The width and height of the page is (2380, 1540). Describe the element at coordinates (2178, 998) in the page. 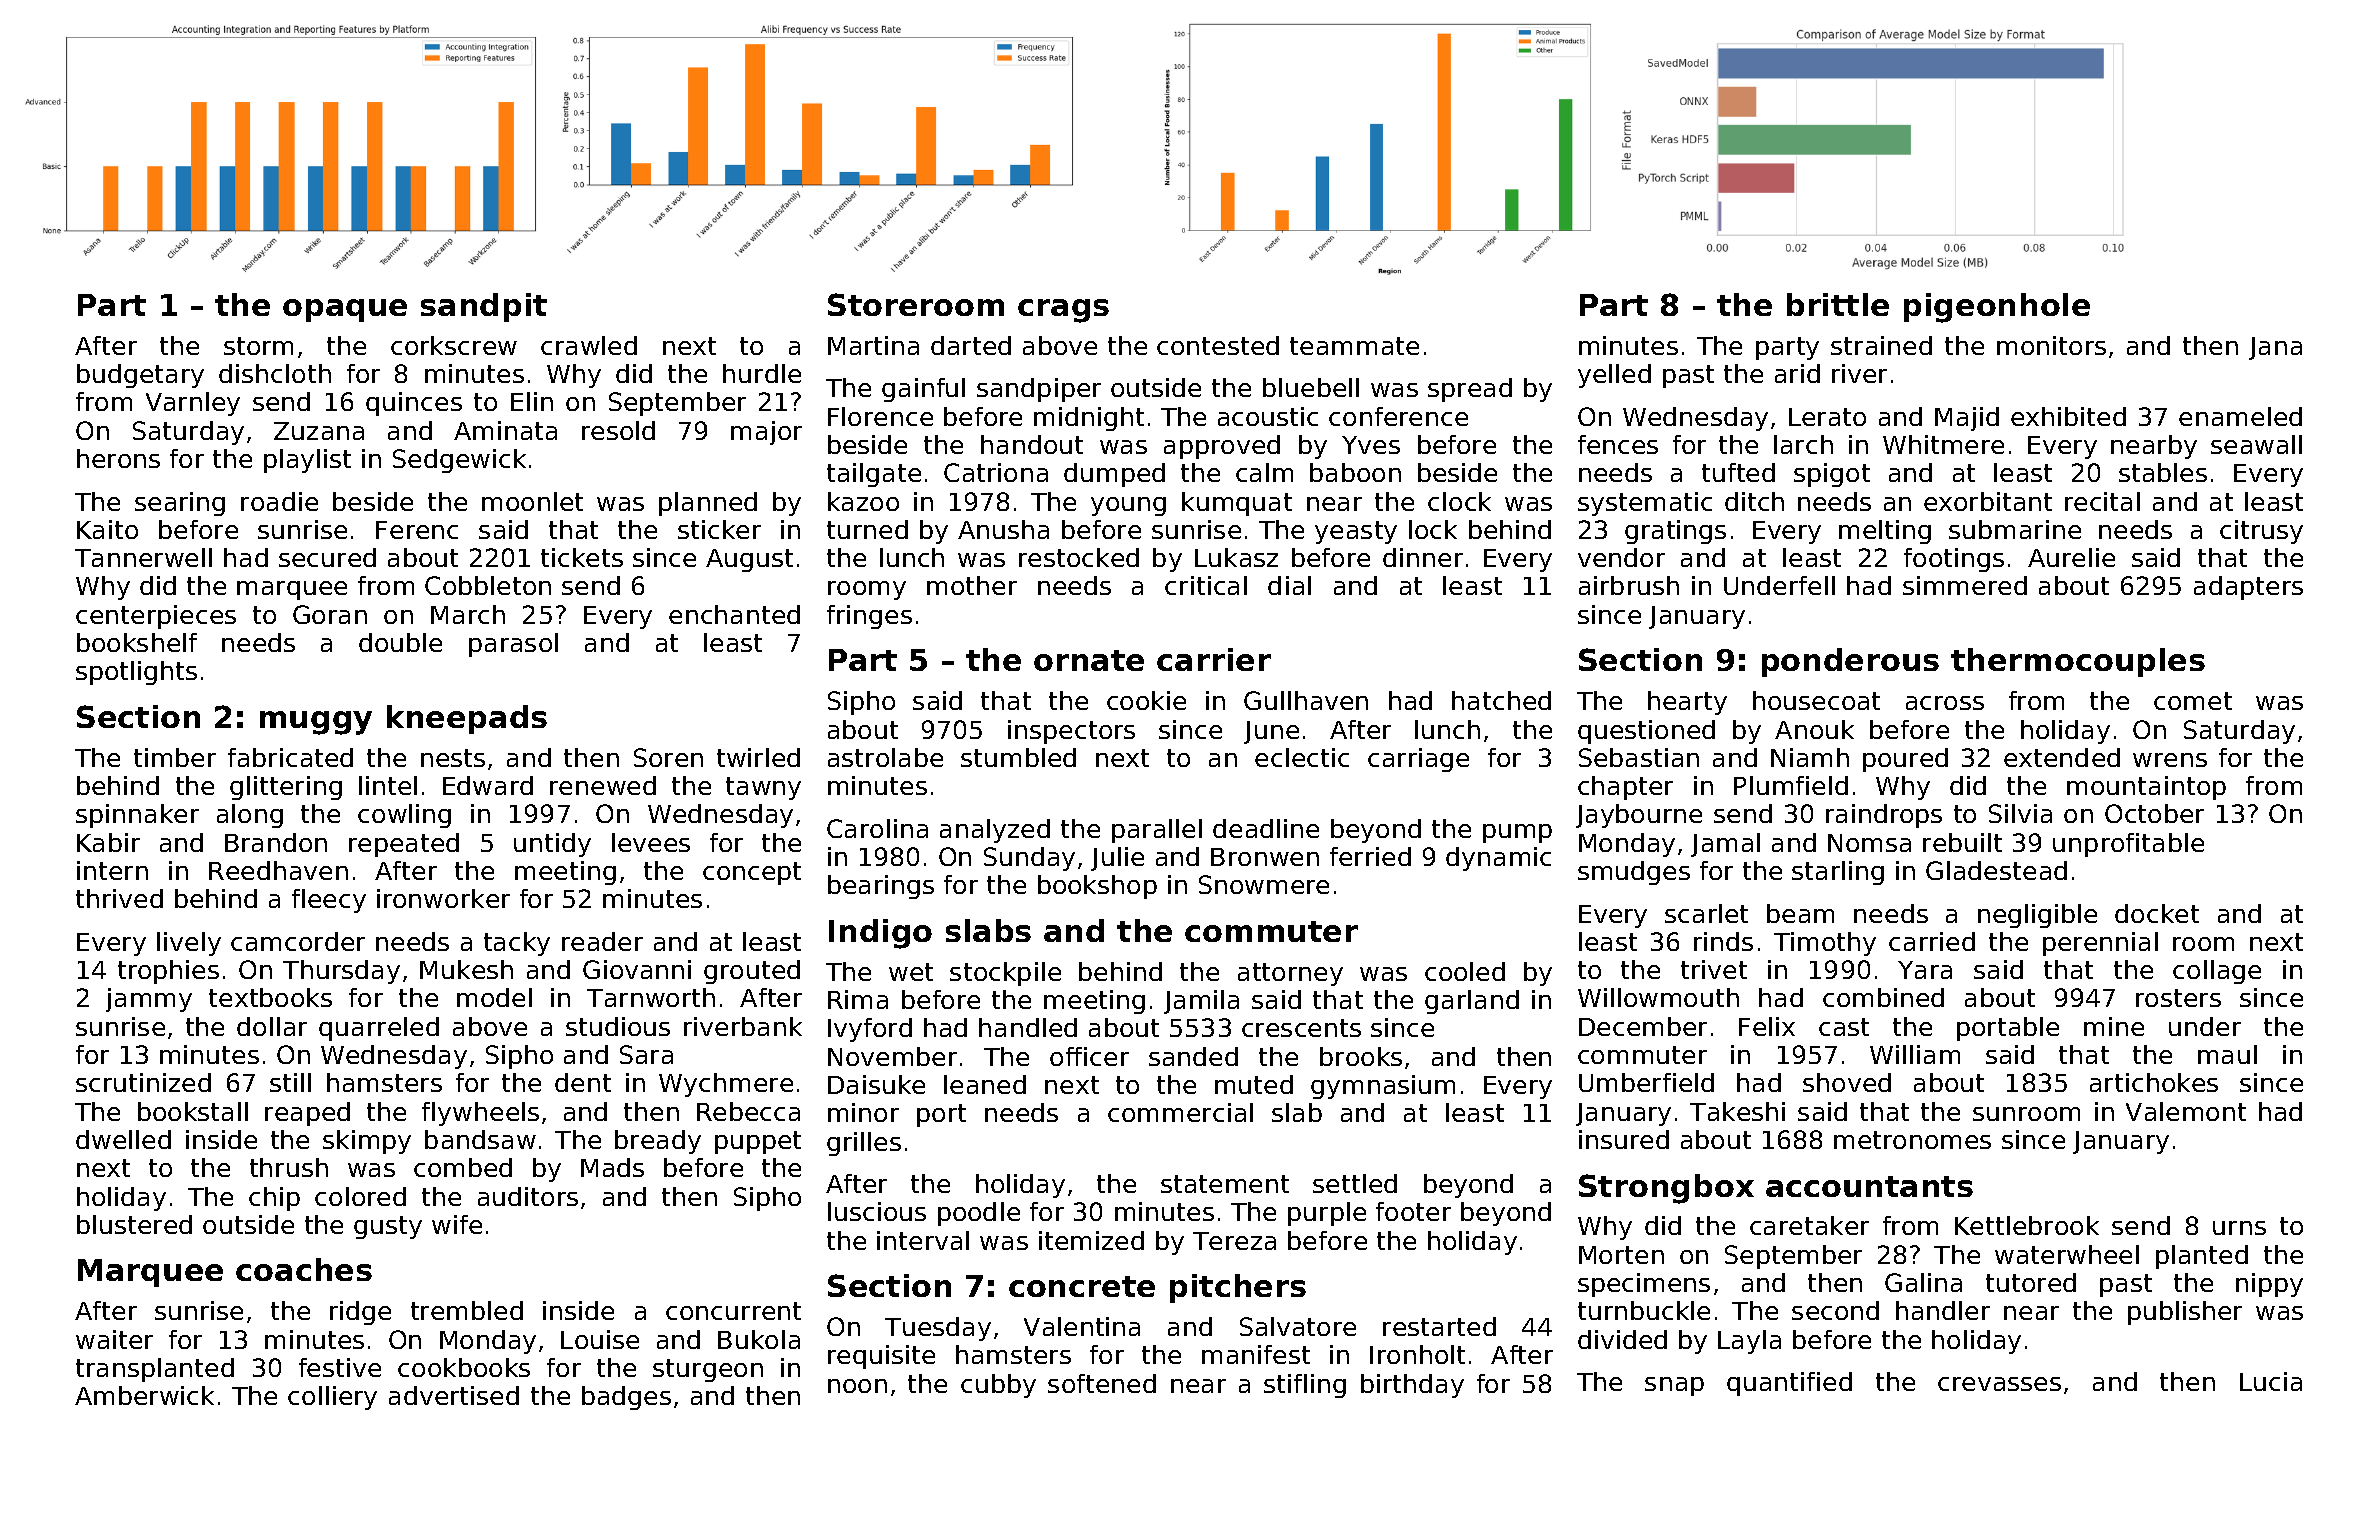

I see `rosters` at that location.
